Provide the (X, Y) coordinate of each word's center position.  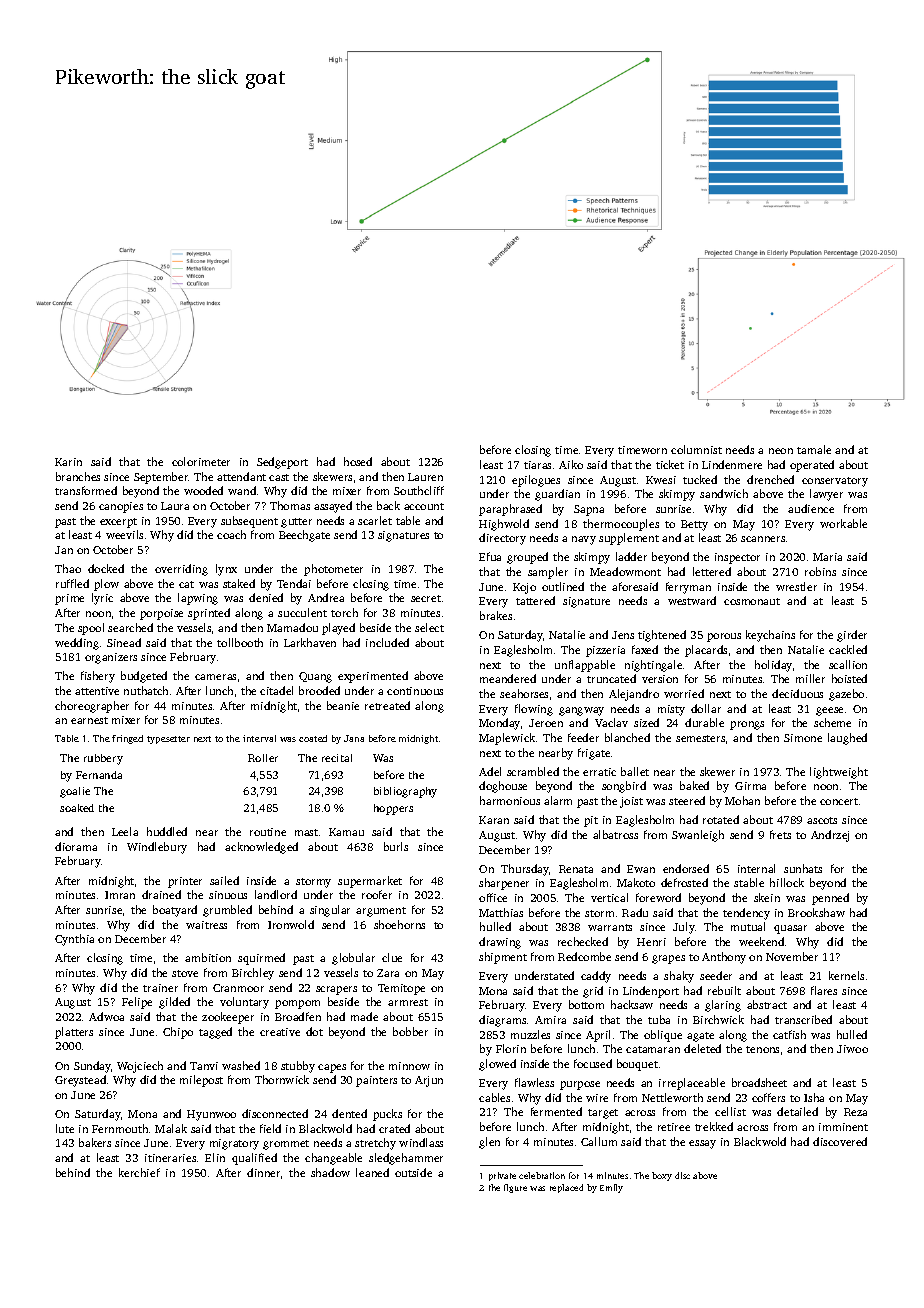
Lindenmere (732, 464)
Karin (68, 462)
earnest (89, 720)
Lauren (425, 477)
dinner (263, 1172)
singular (330, 911)
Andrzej (830, 836)
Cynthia (74, 940)
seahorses (524, 693)
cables (494, 1097)
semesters (700, 738)
